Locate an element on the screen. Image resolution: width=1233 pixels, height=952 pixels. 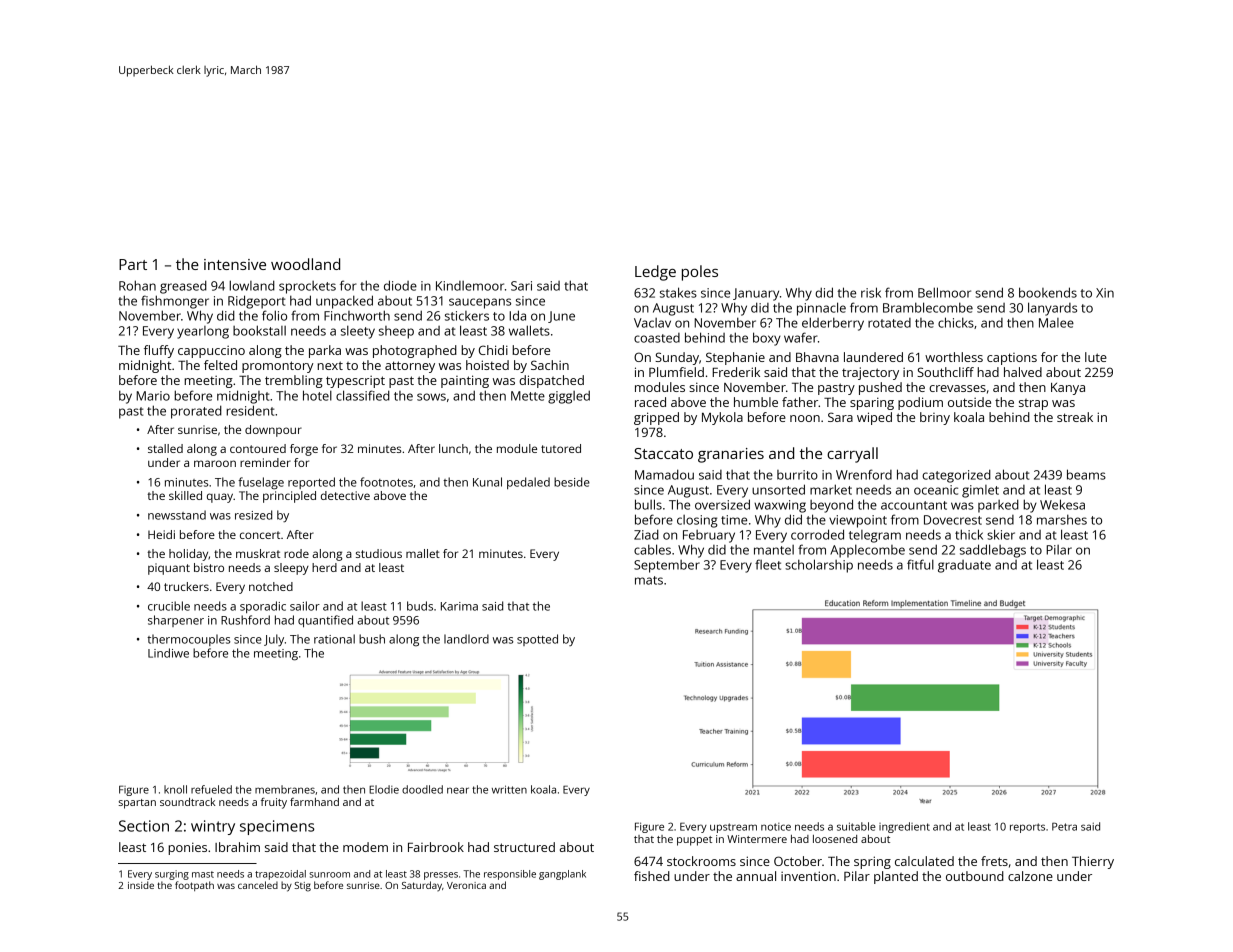
sunroom is located at coordinates (329, 875).
